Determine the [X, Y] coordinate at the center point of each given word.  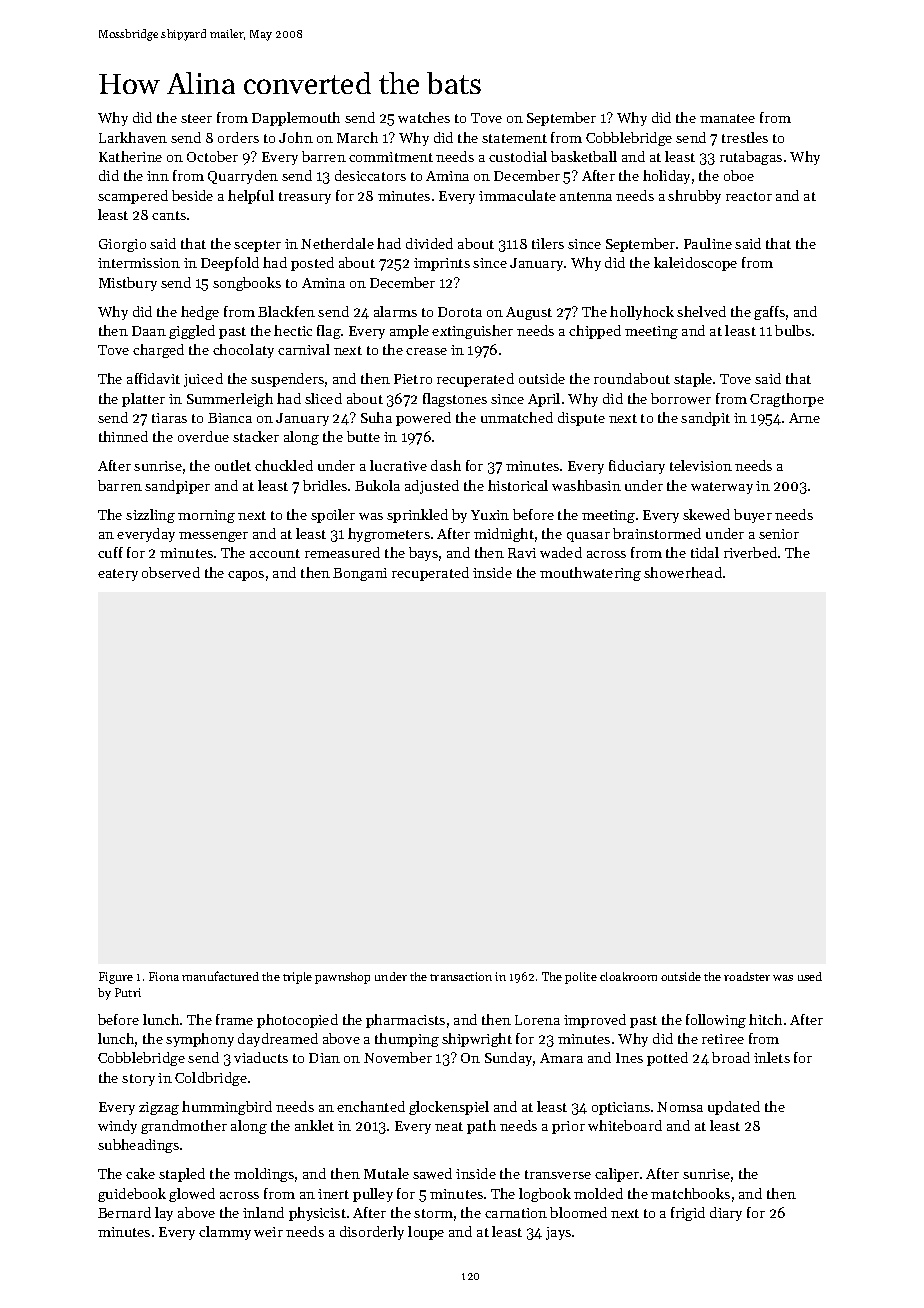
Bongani [360, 574]
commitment [391, 157]
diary [726, 1214]
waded [561, 552]
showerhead [683, 572]
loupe [426, 1233]
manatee [727, 118]
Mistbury [128, 284]
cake [140, 1173]
